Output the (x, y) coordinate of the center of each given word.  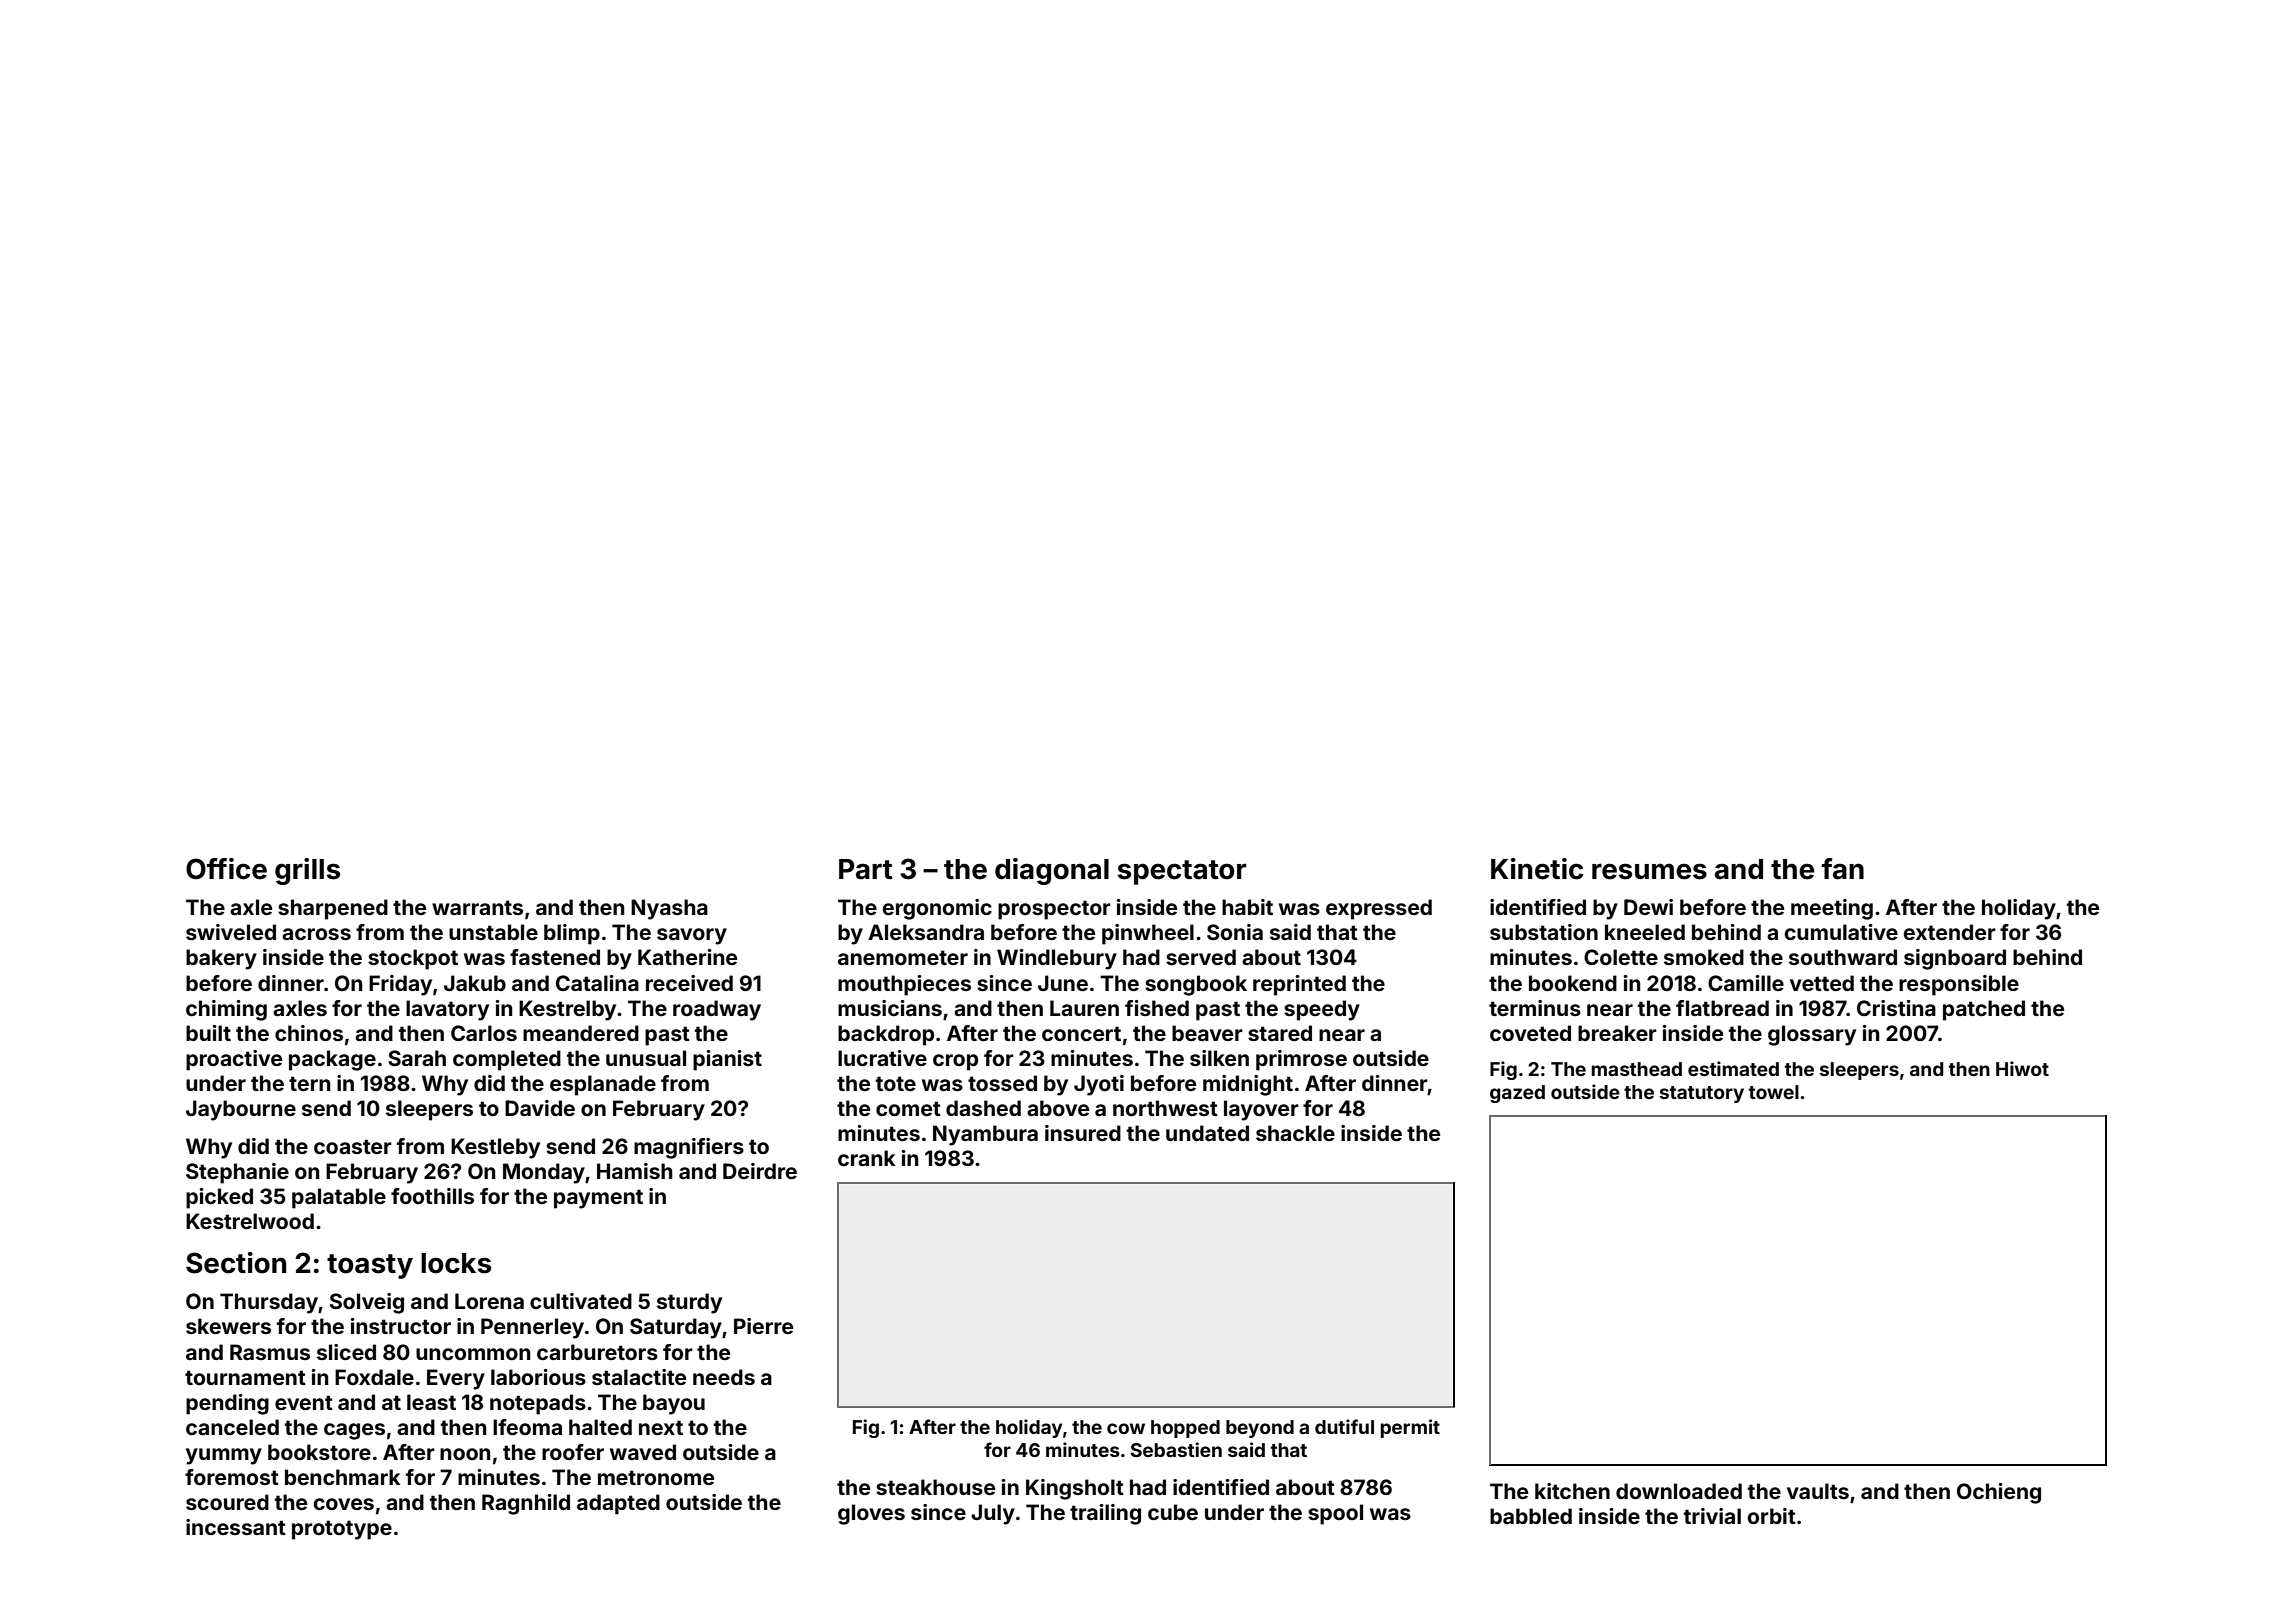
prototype (342, 1530)
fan (1843, 869)
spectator (1182, 872)
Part (866, 869)
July (993, 1514)
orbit (1771, 1516)
